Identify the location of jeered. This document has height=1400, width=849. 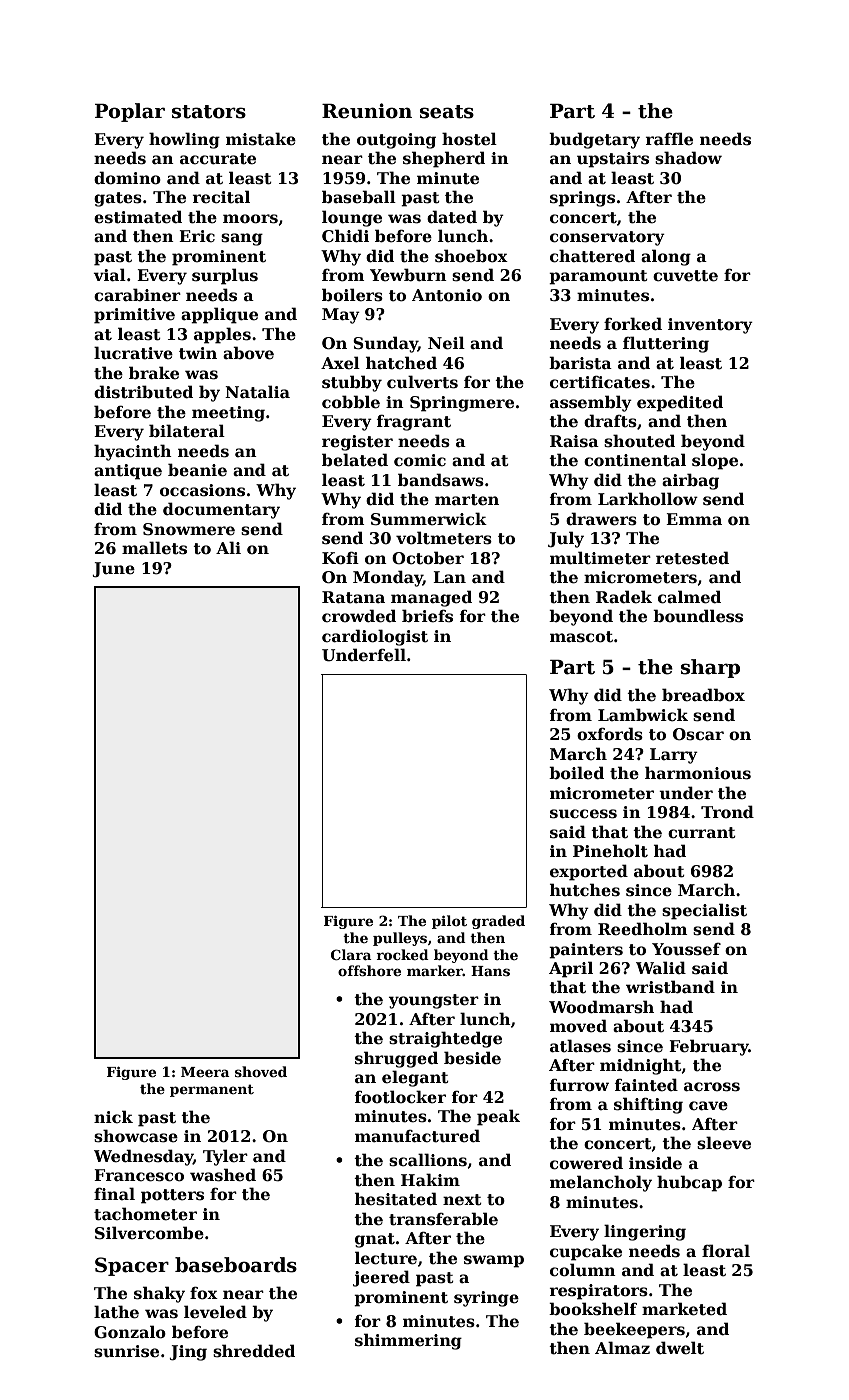
(381, 1278).
